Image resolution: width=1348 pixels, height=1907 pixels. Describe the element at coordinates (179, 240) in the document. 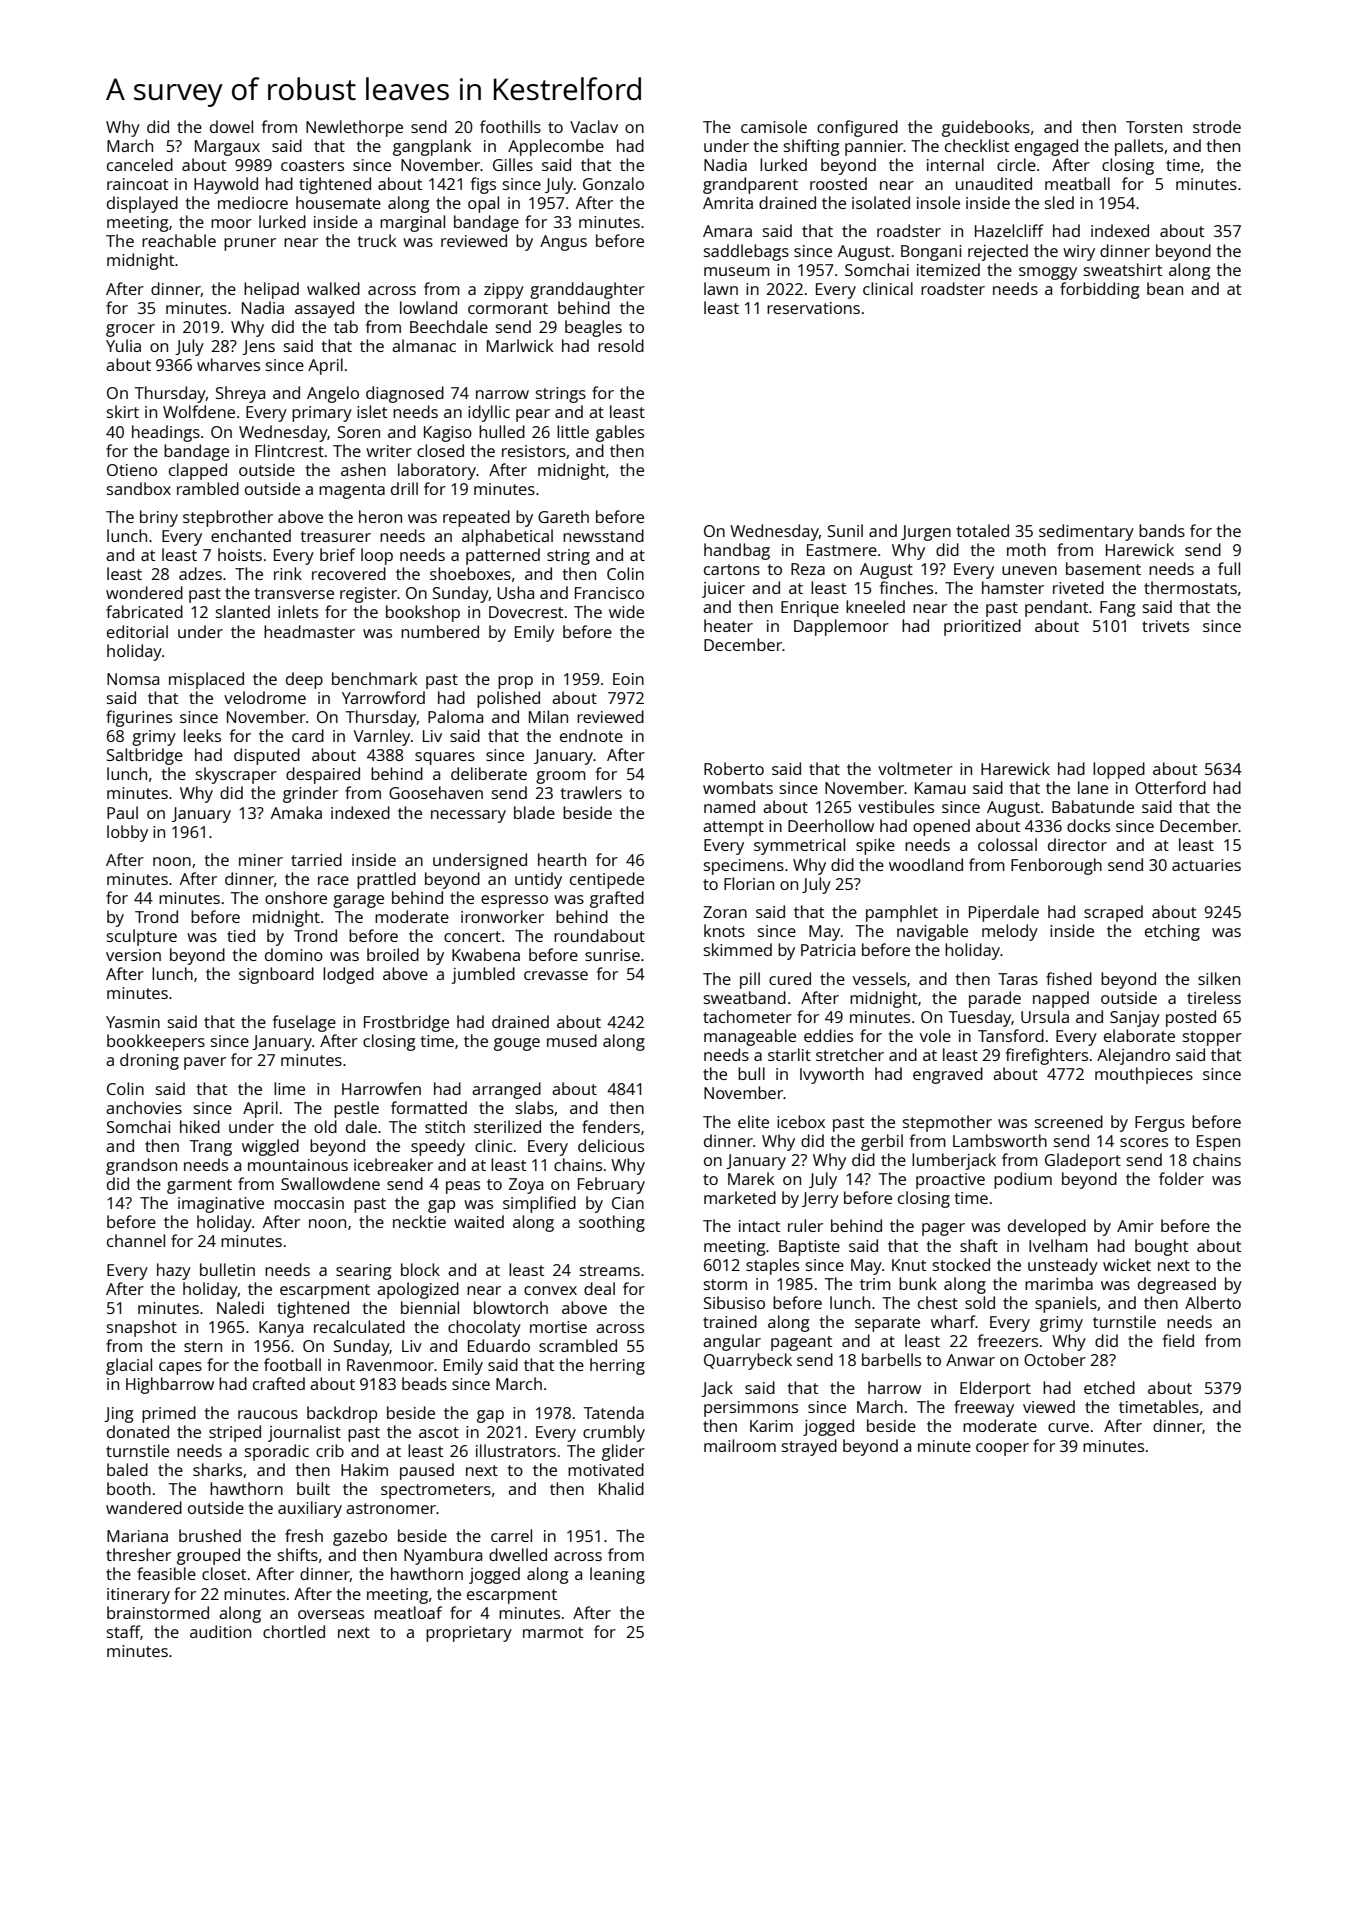

I see `reachable` at that location.
